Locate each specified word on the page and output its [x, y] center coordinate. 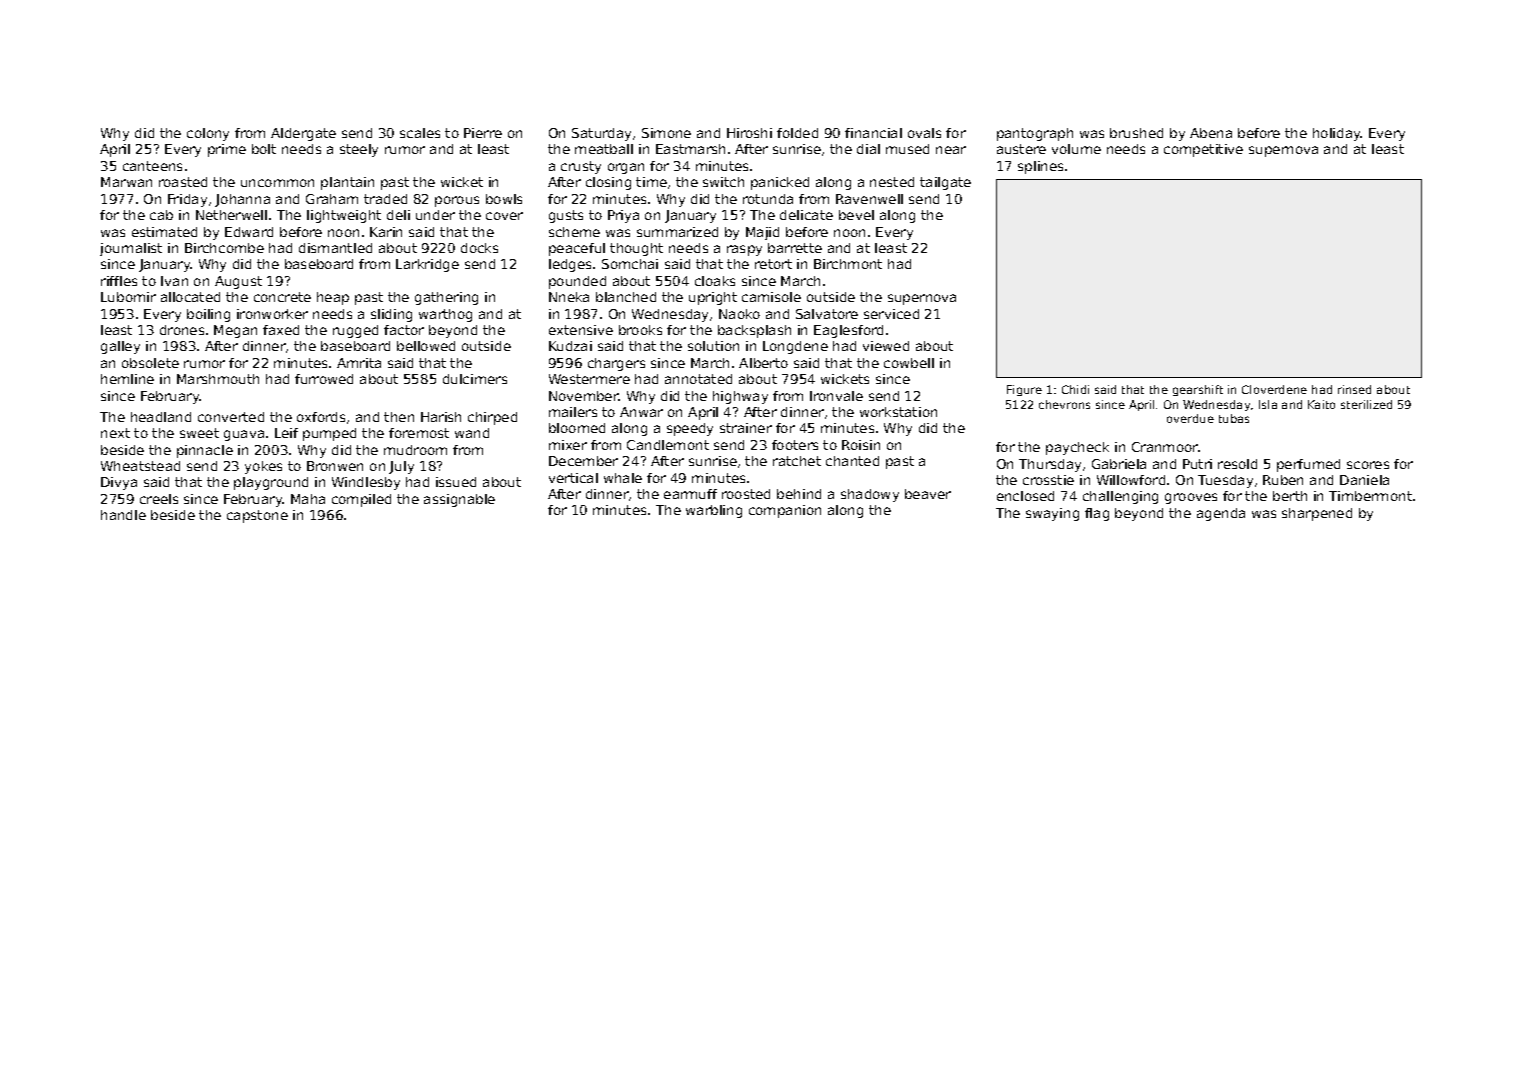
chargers [616, 364]
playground [271, 483]
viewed [886, 346]
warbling [714, 511]
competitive [1203, 150]
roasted [183, 182]
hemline [127, 379]
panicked [780, 183]
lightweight [344, 216]
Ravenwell [869, 199]
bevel [856, 215]
